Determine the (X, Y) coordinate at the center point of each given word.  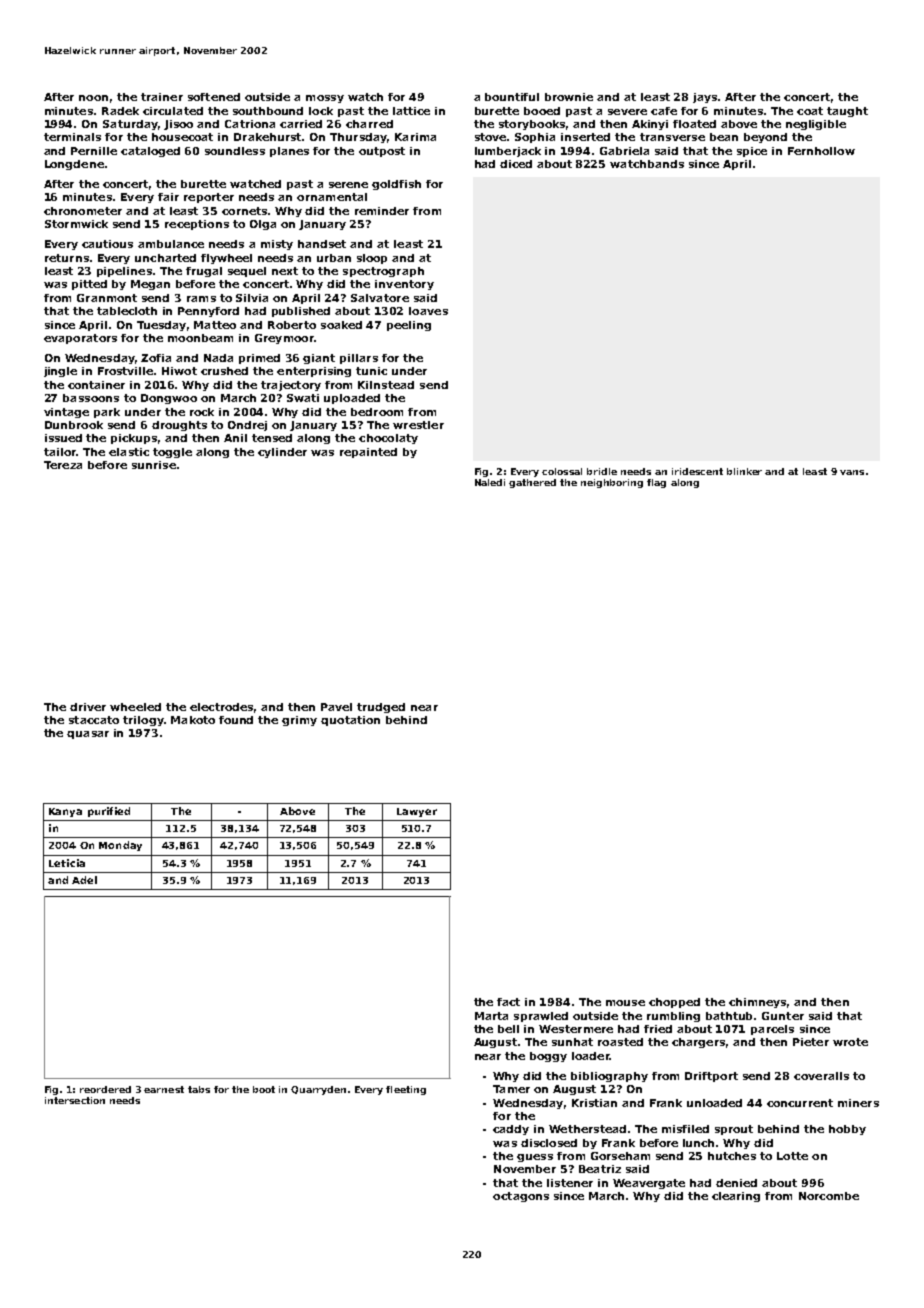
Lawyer (417, 812)
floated (694, 124)
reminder (382, 211)
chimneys (757, 1003)
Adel (84, 880)
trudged (381, 708)
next (285, 271)
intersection (75, 1100)
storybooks (532, 125)
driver (88, 707)
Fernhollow (821, 151)
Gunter (783, 1016)
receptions (197, 225)
